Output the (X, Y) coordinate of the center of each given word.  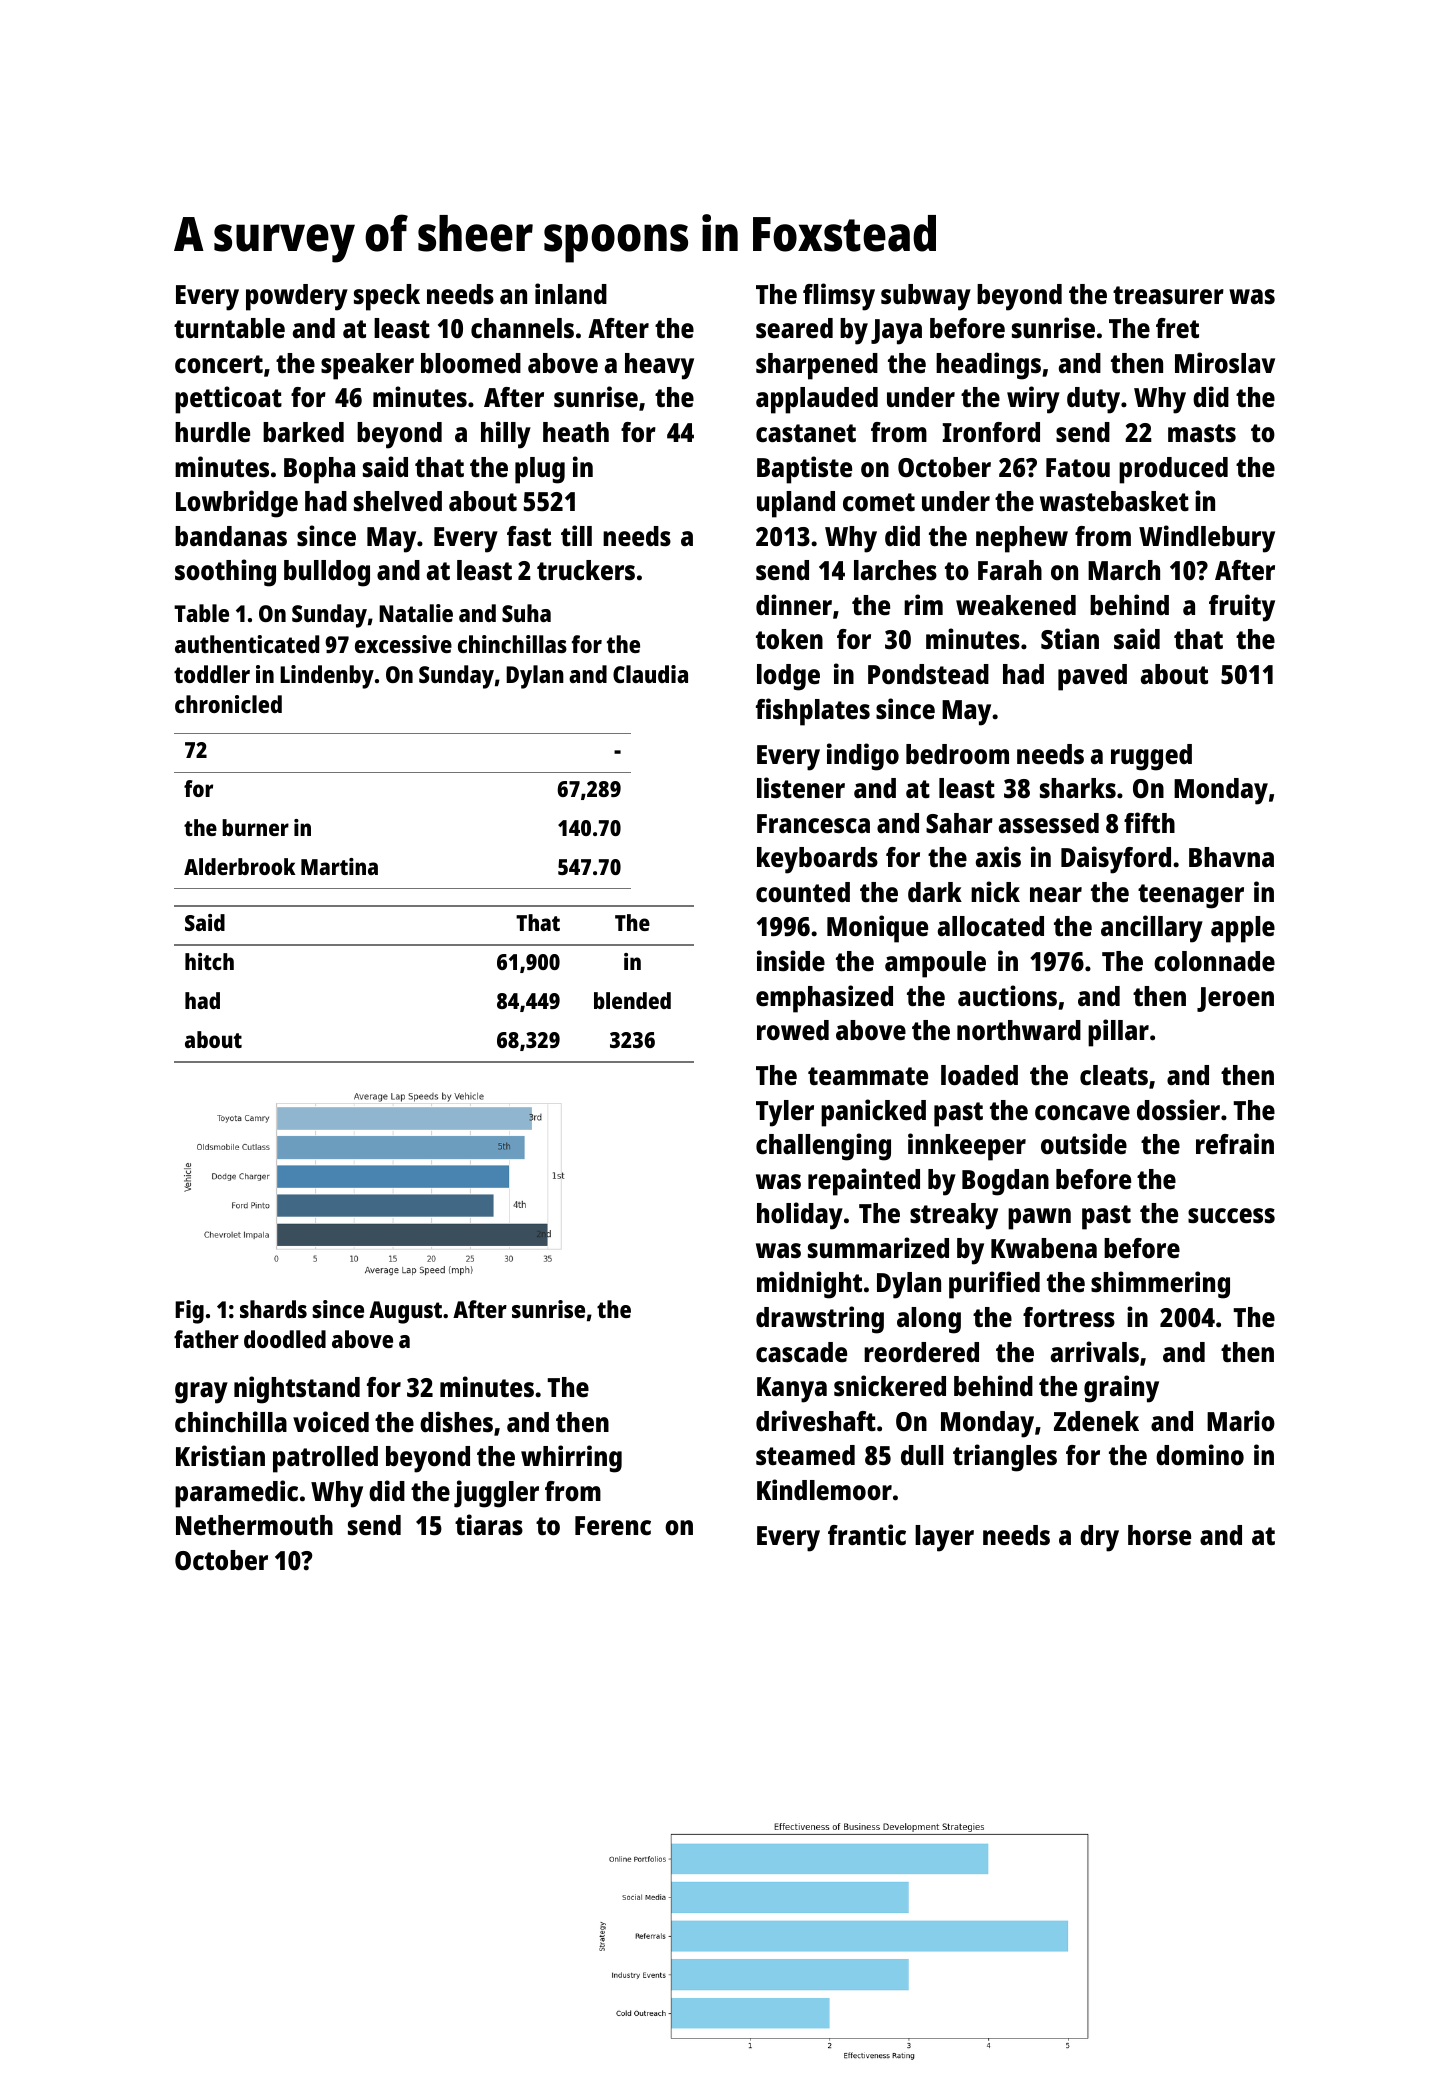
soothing (225, 573)
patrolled (325, 1459)
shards (273, 1309)
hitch (209, 961)
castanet (806, 433)
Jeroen (1235, 999)
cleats (1114, 1075)
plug (540, 470)
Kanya (792, 1390)
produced (1173, 470)
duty (1093, 400)
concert (219, 364)
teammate (868, 1076)
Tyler (785, 1113)
